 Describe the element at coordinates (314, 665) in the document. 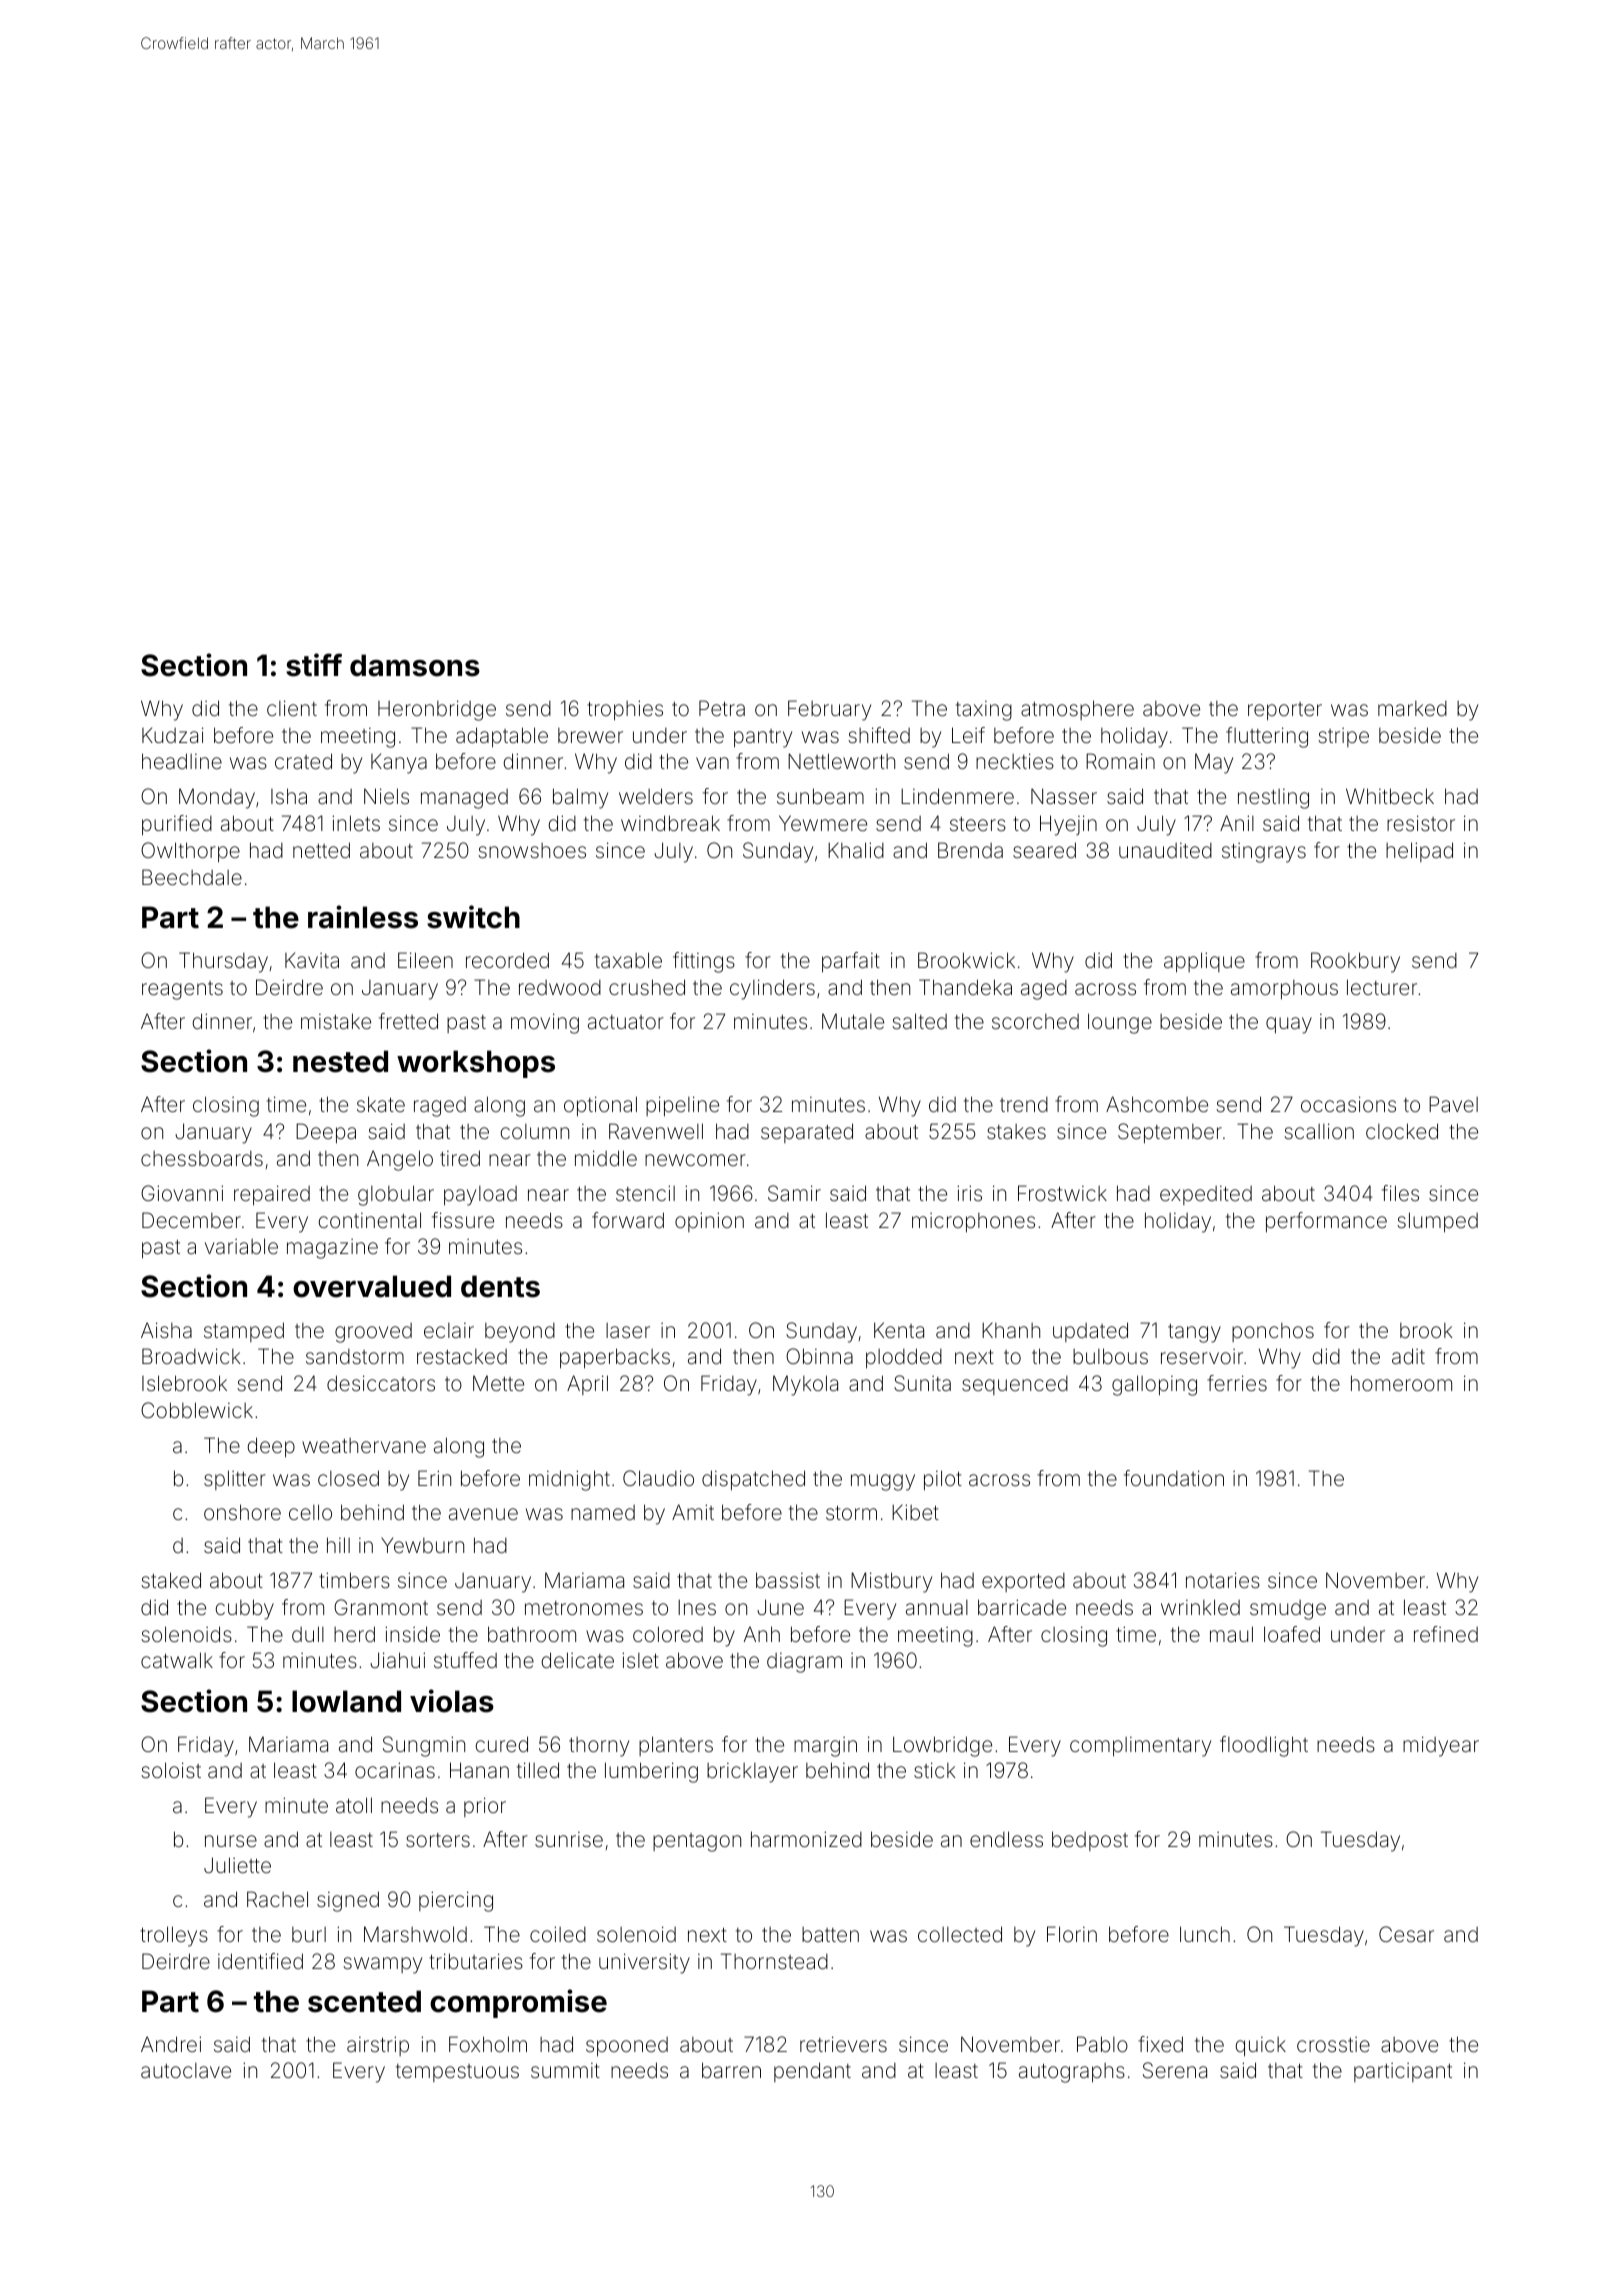

I see `stiff` at that location.
